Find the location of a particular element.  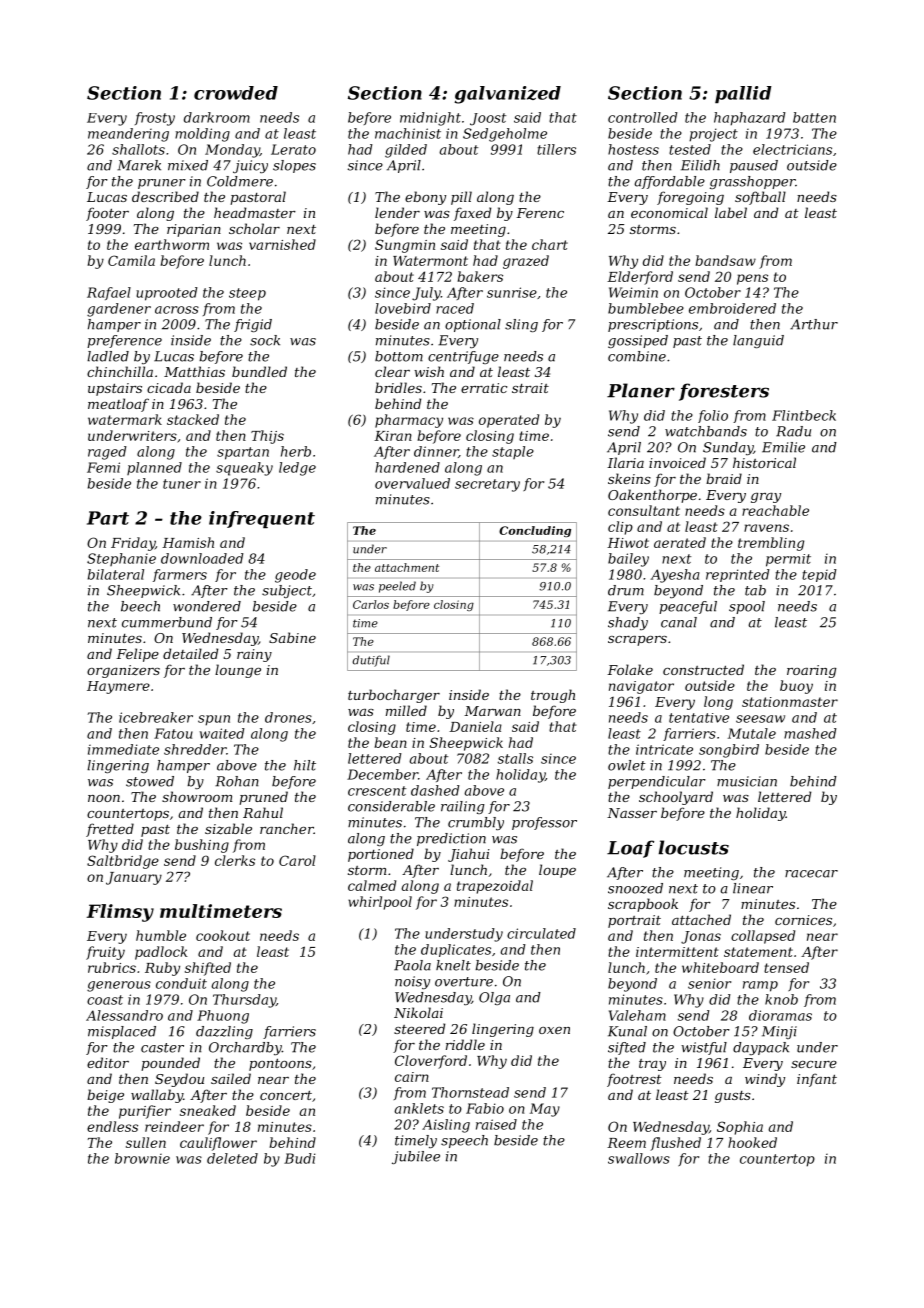

frosty is located at coordinates (155, 119).
